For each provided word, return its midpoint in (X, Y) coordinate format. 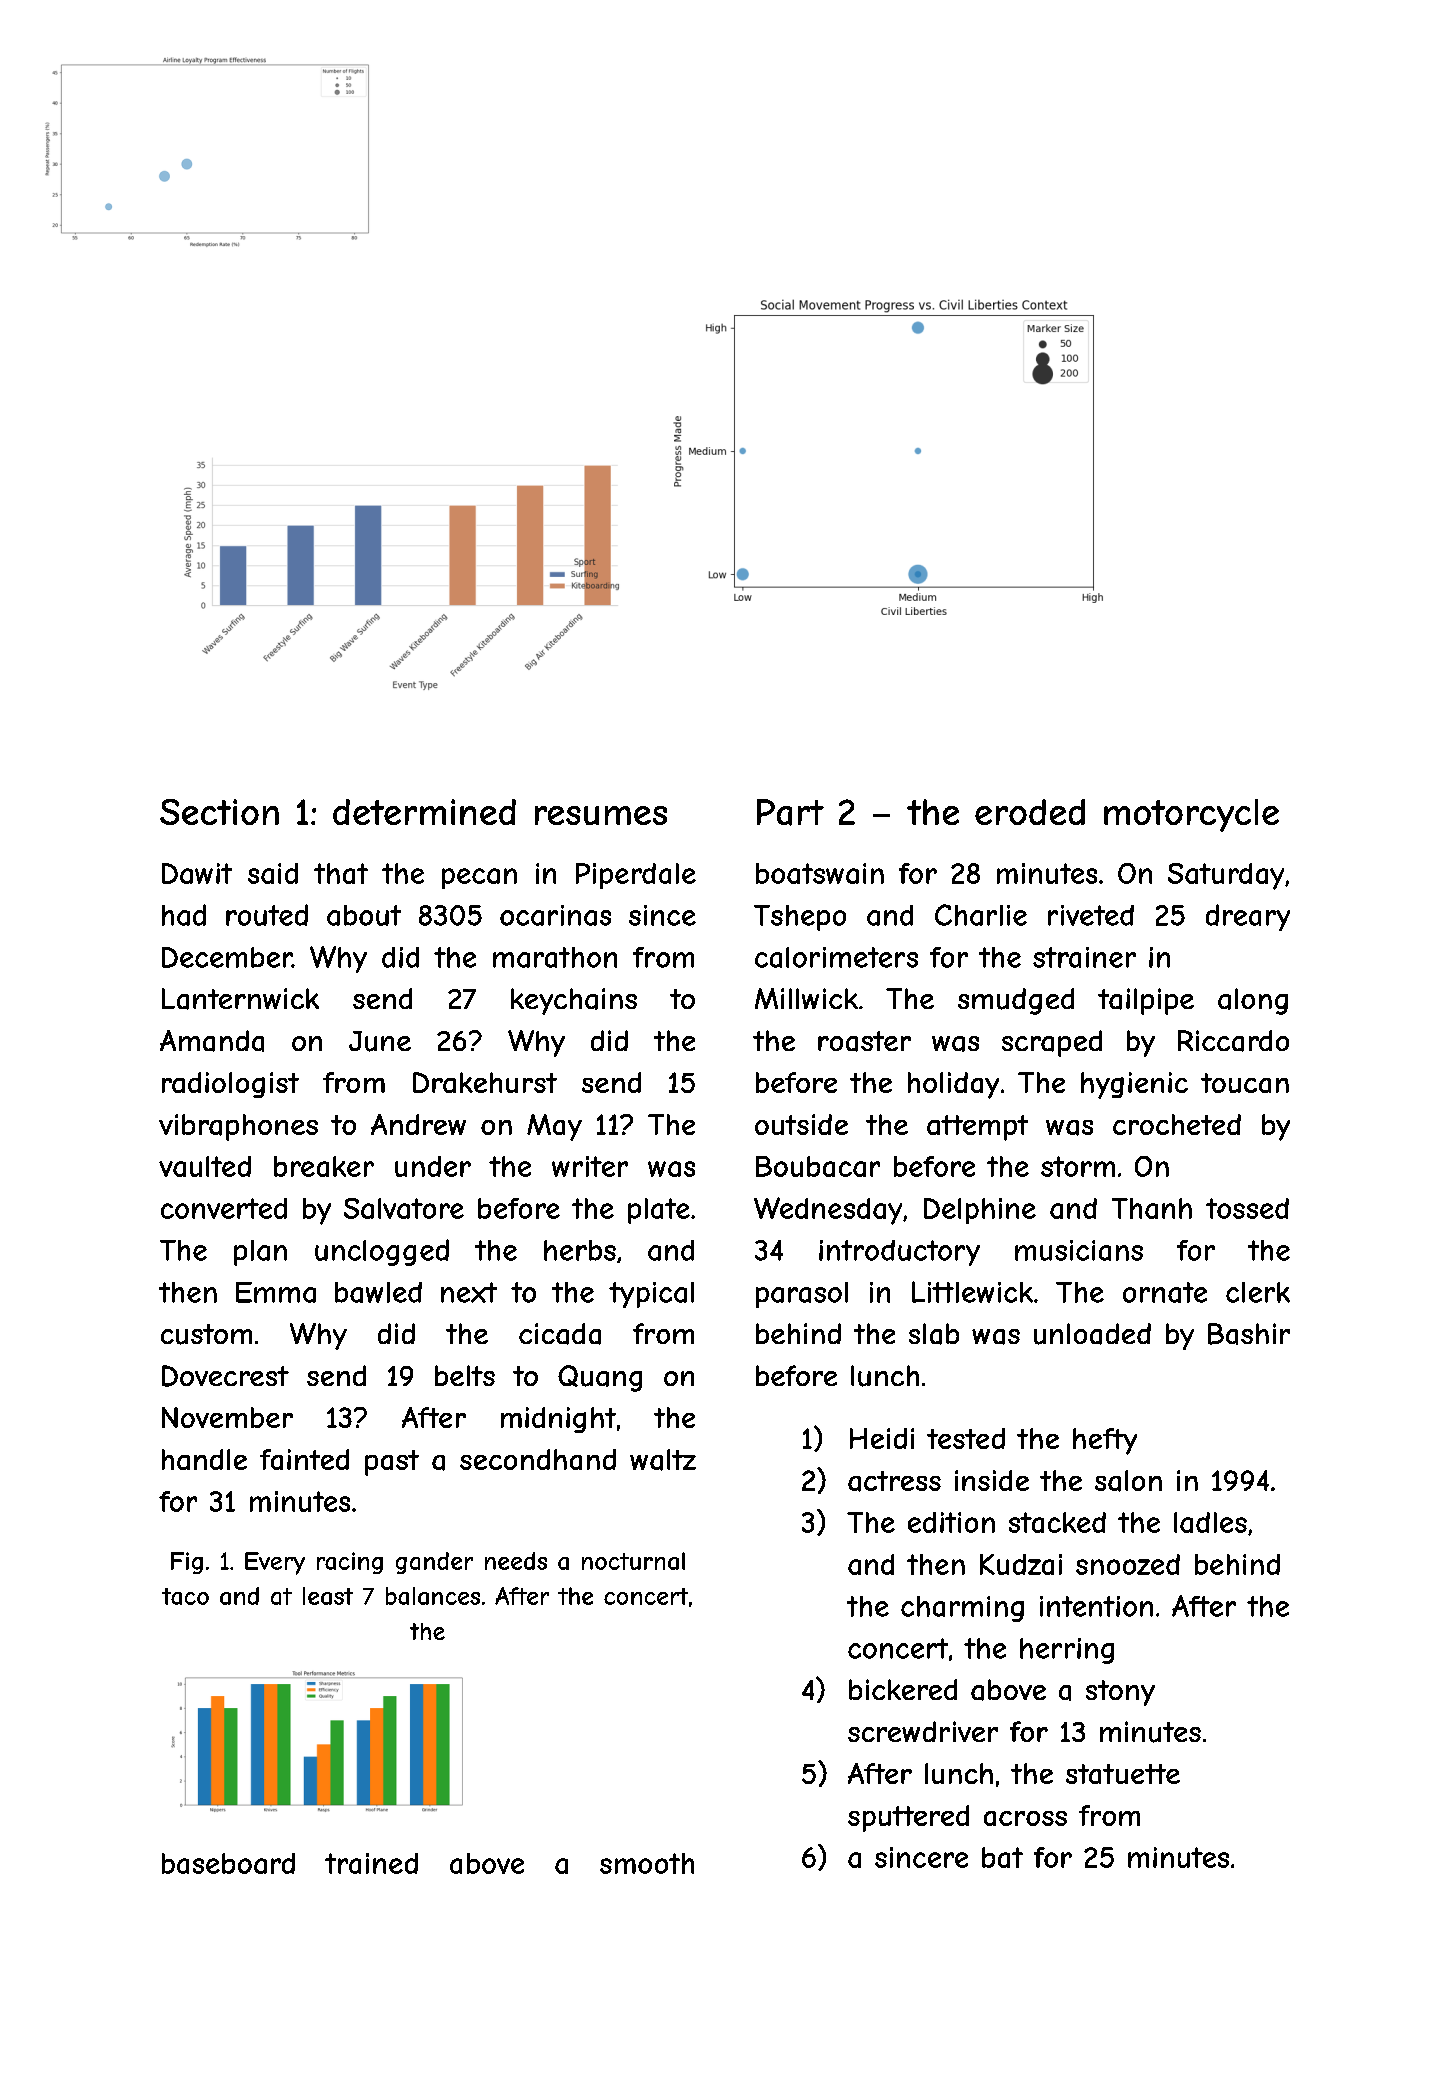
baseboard (228, 1863)
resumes (601, 815)
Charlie (981, 915)
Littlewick (972, 1292)
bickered (903, 1689)
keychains (574, 1001)
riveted (1091, 915)
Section (219, 812)
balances (433, 1596)
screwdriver (923, 1731)
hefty (1105, 1441)
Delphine (980, 1211)
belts (465, 1375)
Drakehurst (485, 1082)
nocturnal (633, 1561)
